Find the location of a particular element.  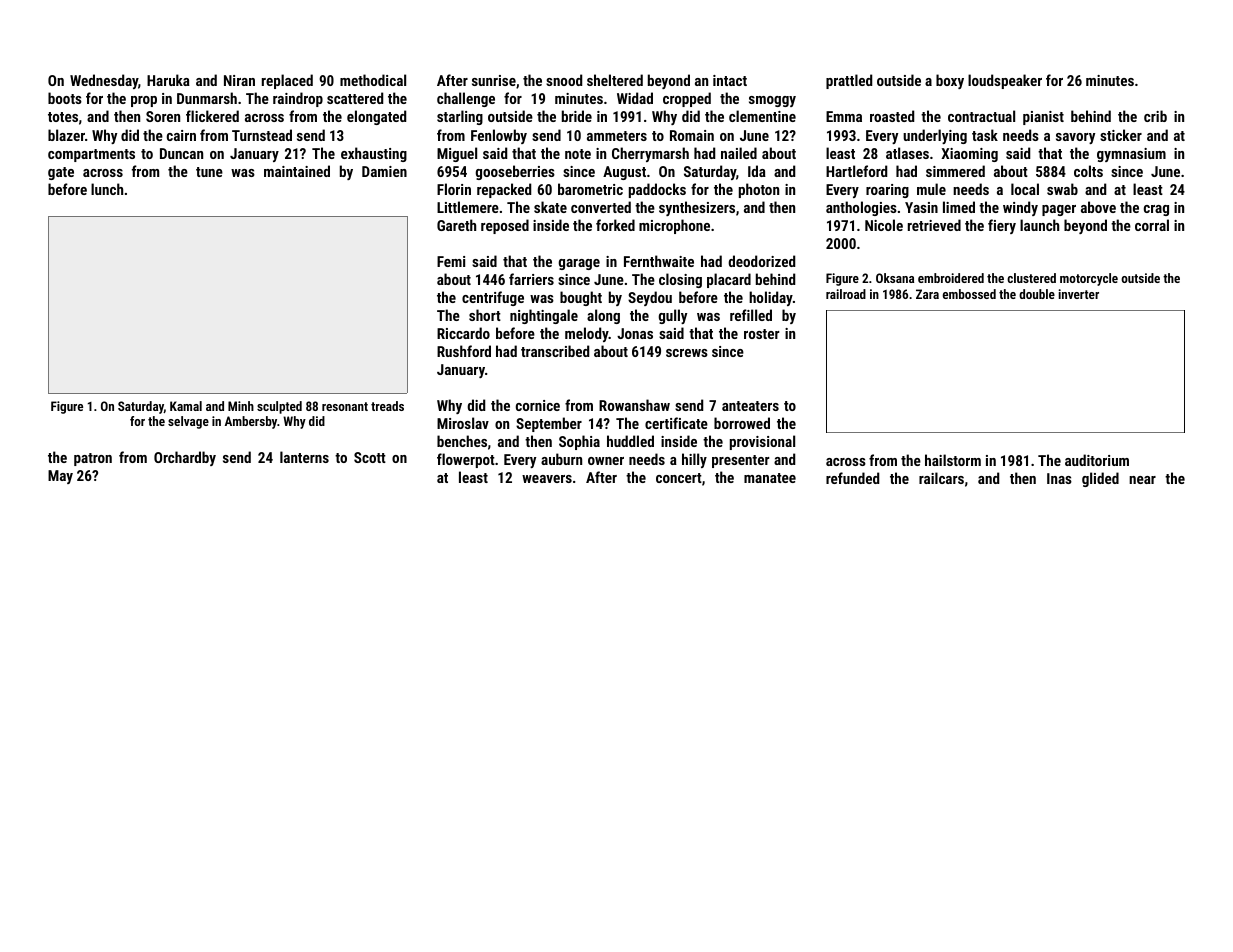

Fernthwaite is located at coordinates (659, 261).
